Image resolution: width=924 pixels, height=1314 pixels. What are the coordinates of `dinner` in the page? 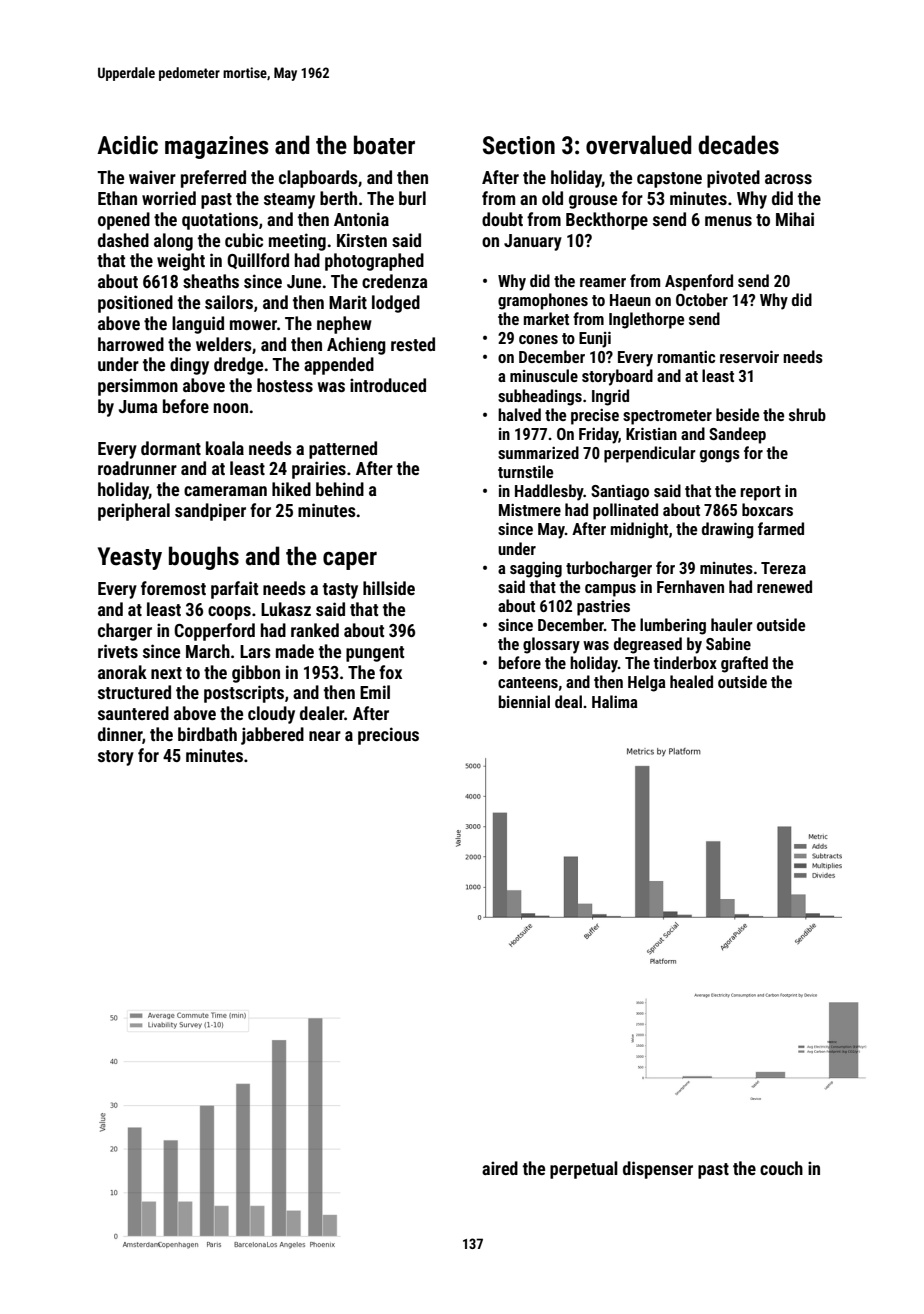 It's located at (120, 735).
